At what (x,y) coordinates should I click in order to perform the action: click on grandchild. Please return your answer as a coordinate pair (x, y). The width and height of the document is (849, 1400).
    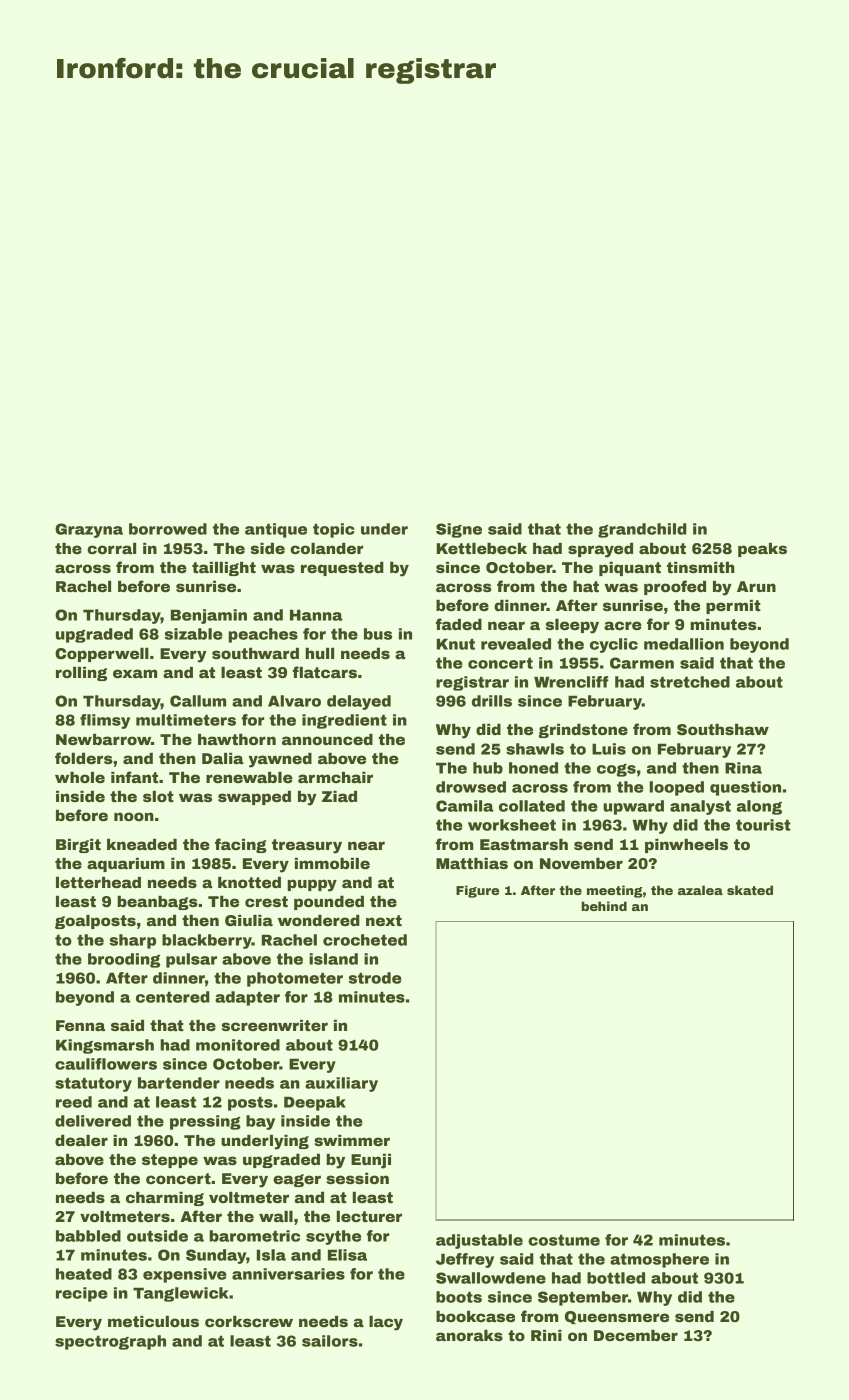
    Looking at the image, I should click on (642, 530).
